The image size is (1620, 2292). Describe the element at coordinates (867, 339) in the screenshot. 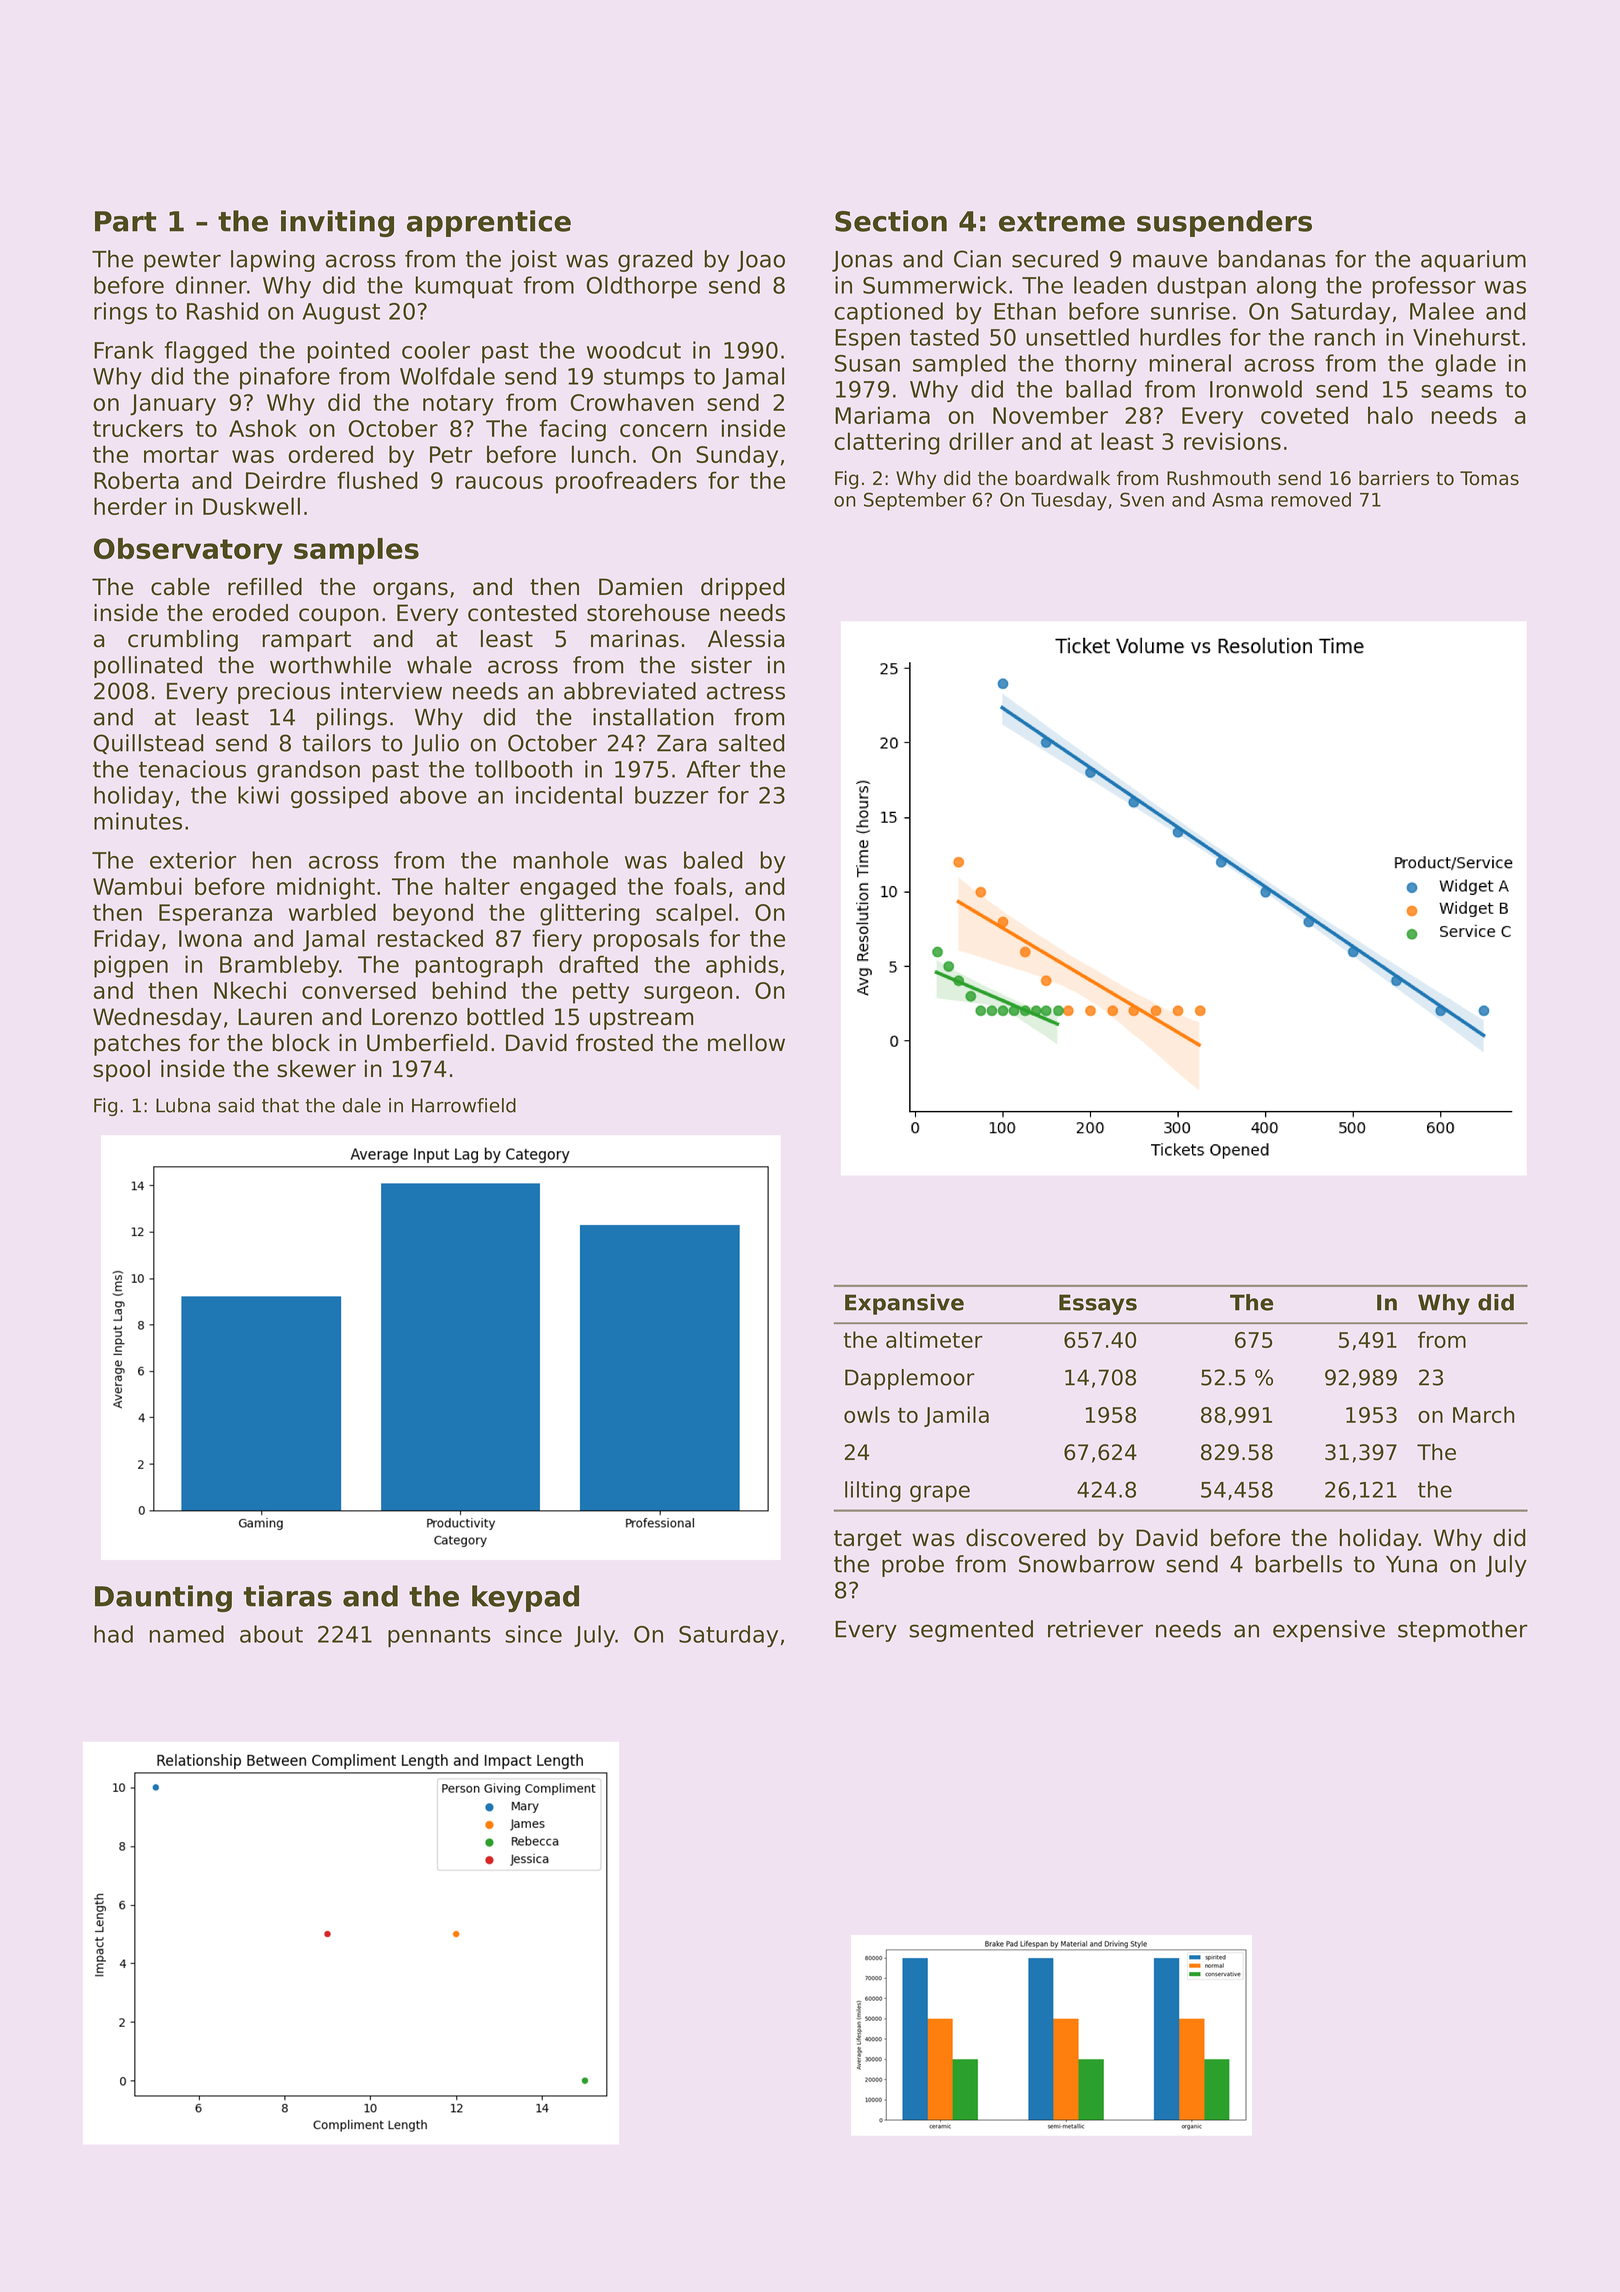

I see `Espen` at that location.
